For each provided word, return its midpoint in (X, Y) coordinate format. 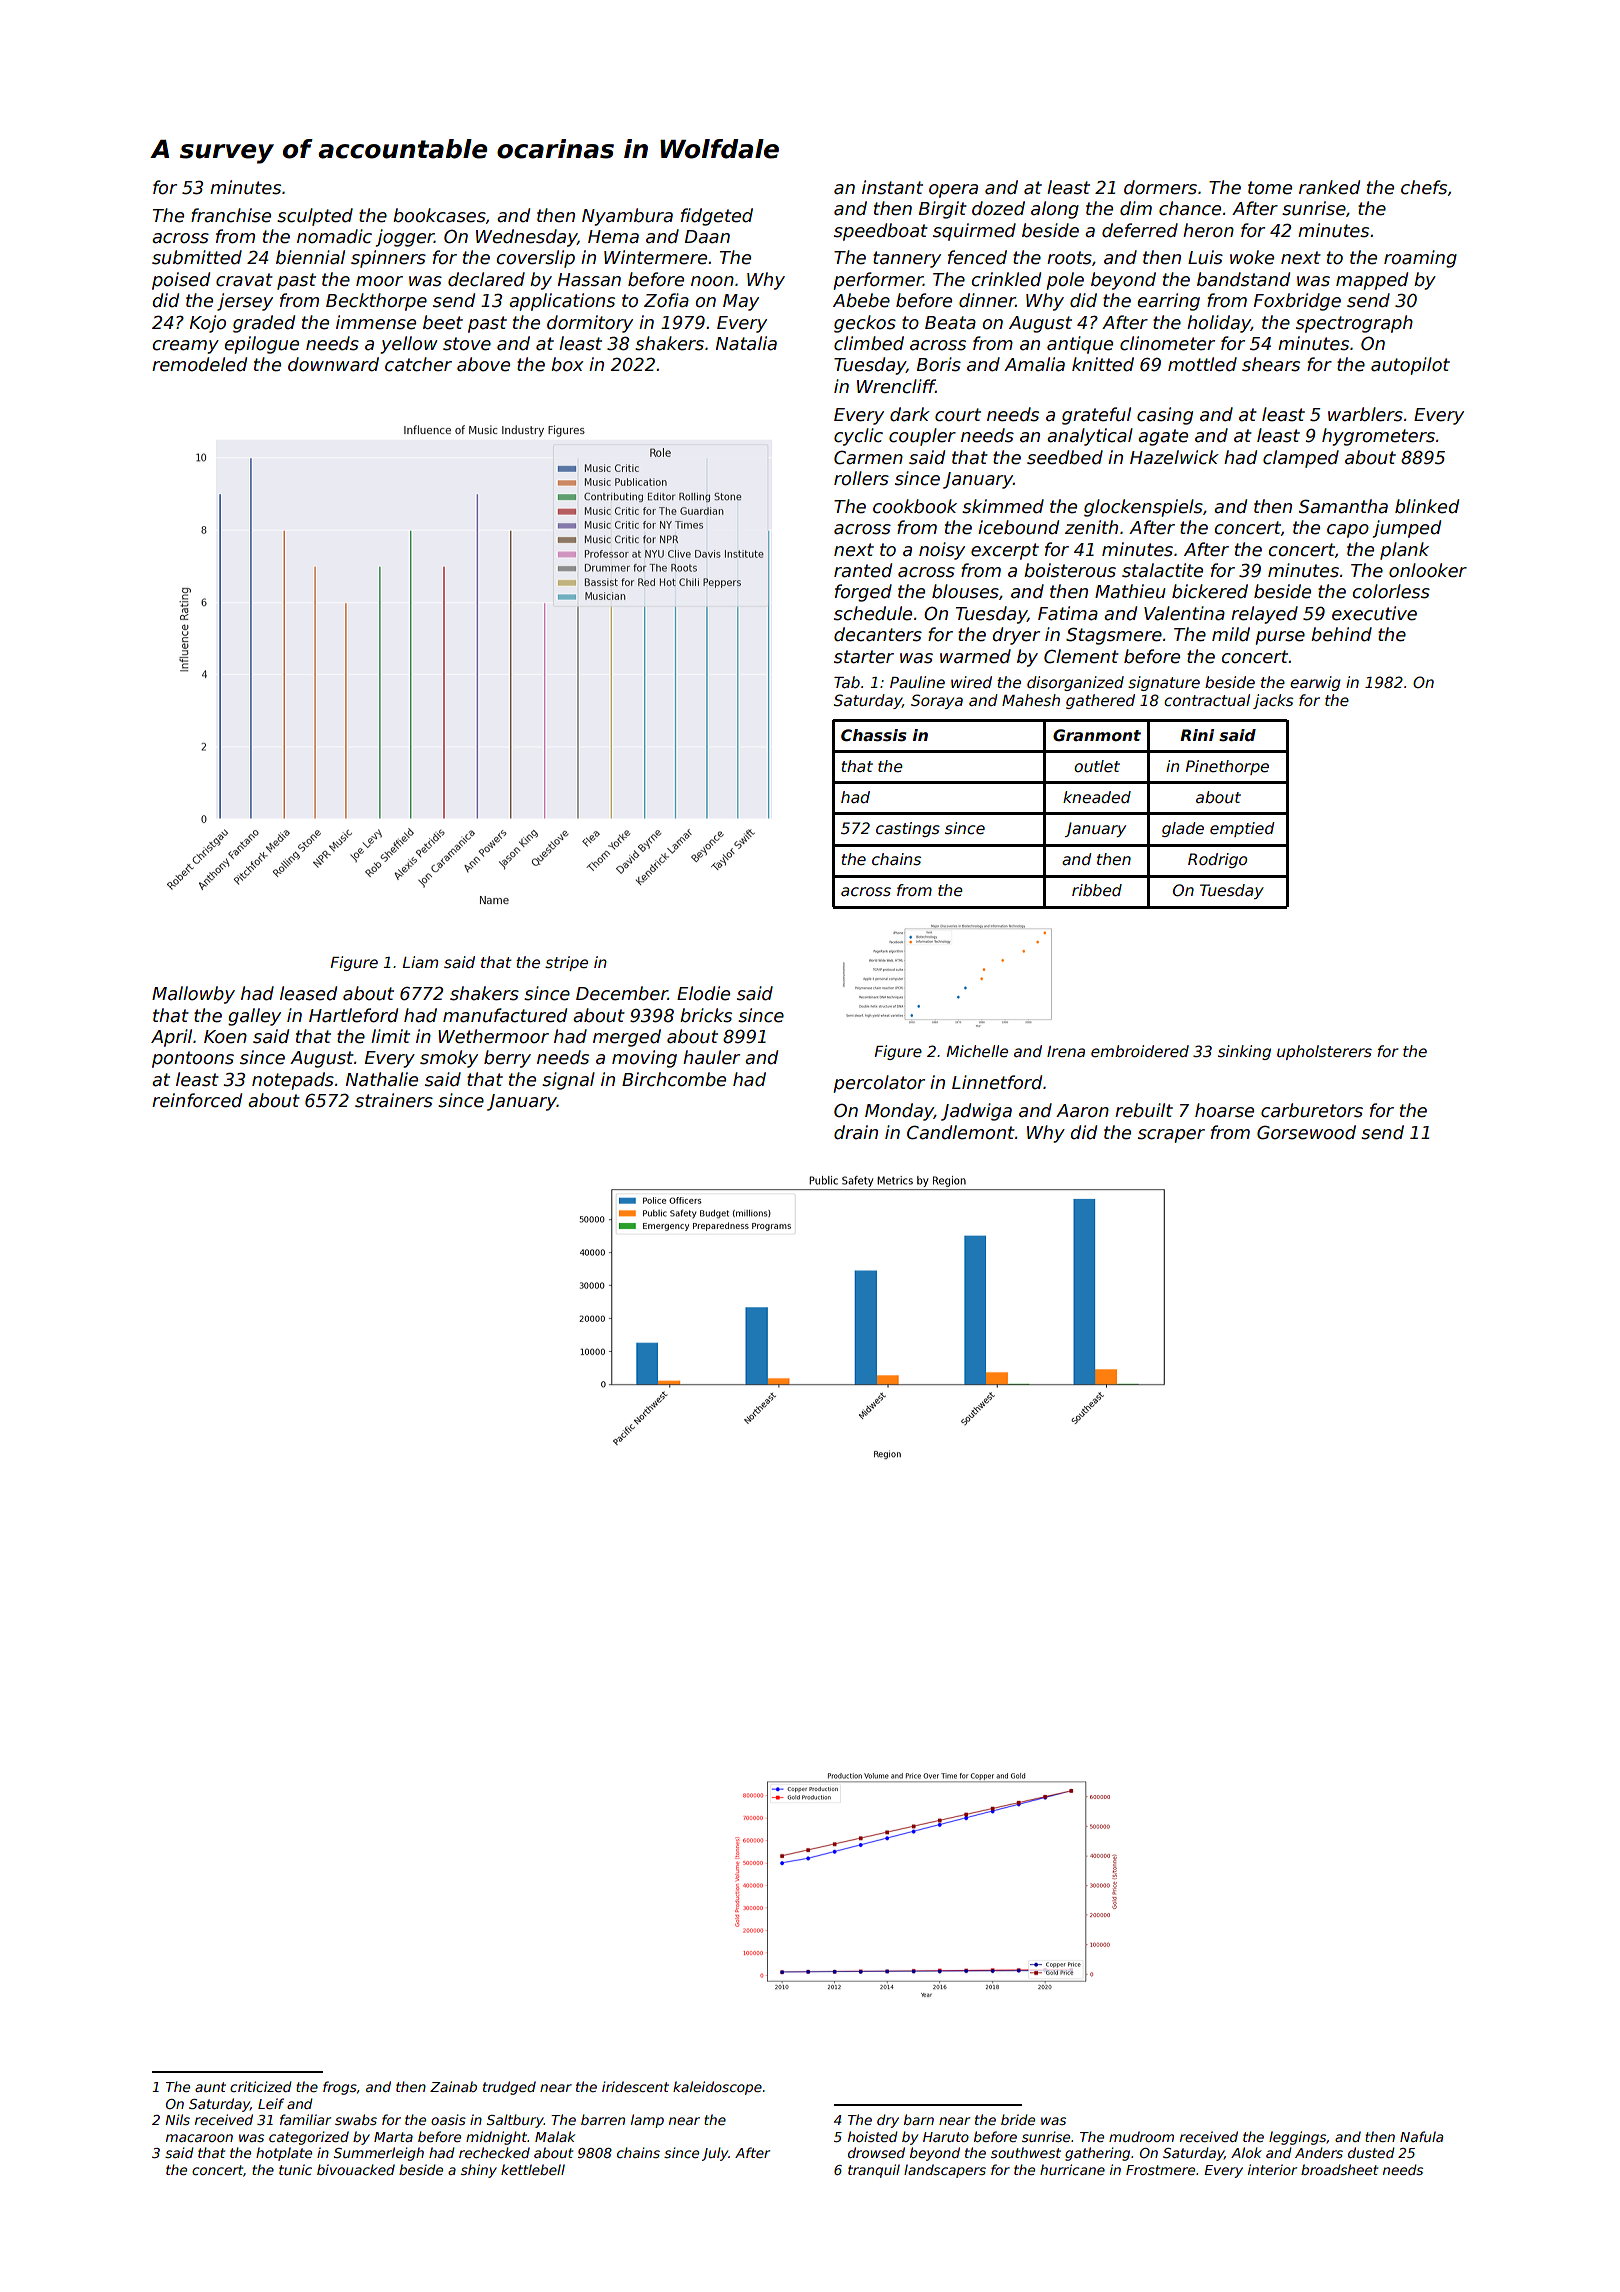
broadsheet (1339, 2169)
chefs (1424, 187)
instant (892, 187)
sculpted (315, 217)
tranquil (874, 2171)
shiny (479, 2171)
